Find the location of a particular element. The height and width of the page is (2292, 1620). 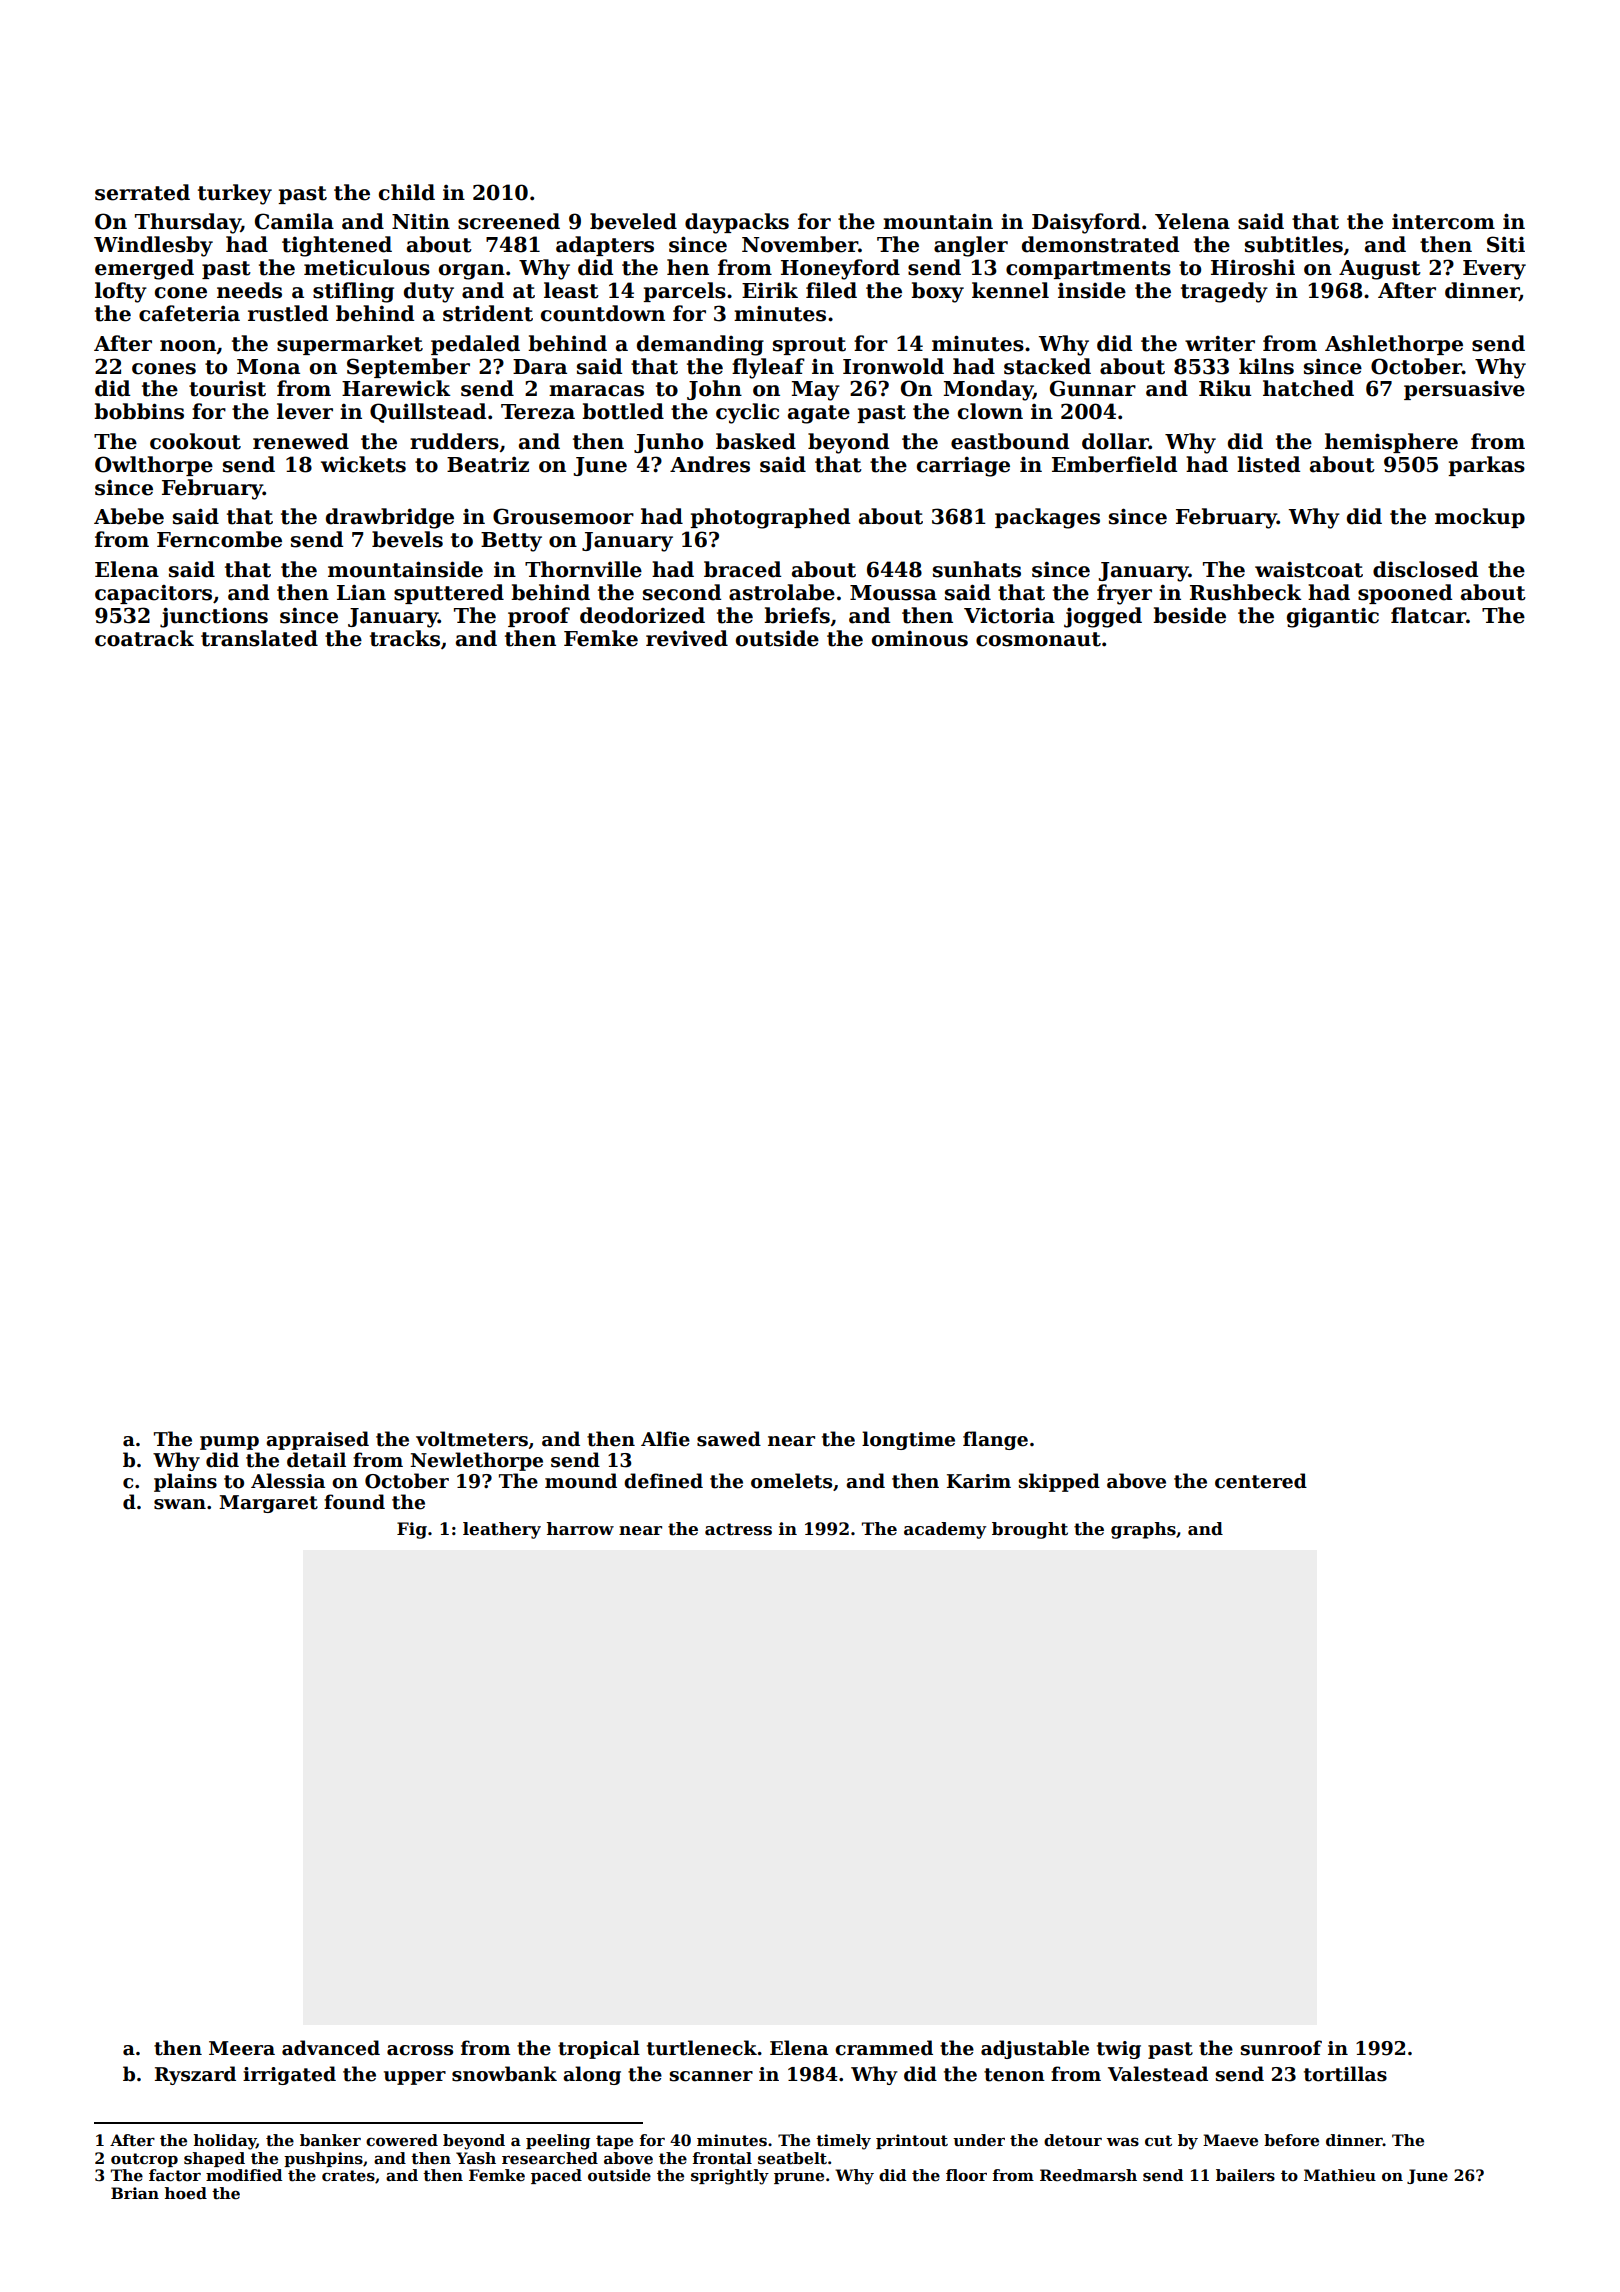

filed is located at coordinates (831, 290).
